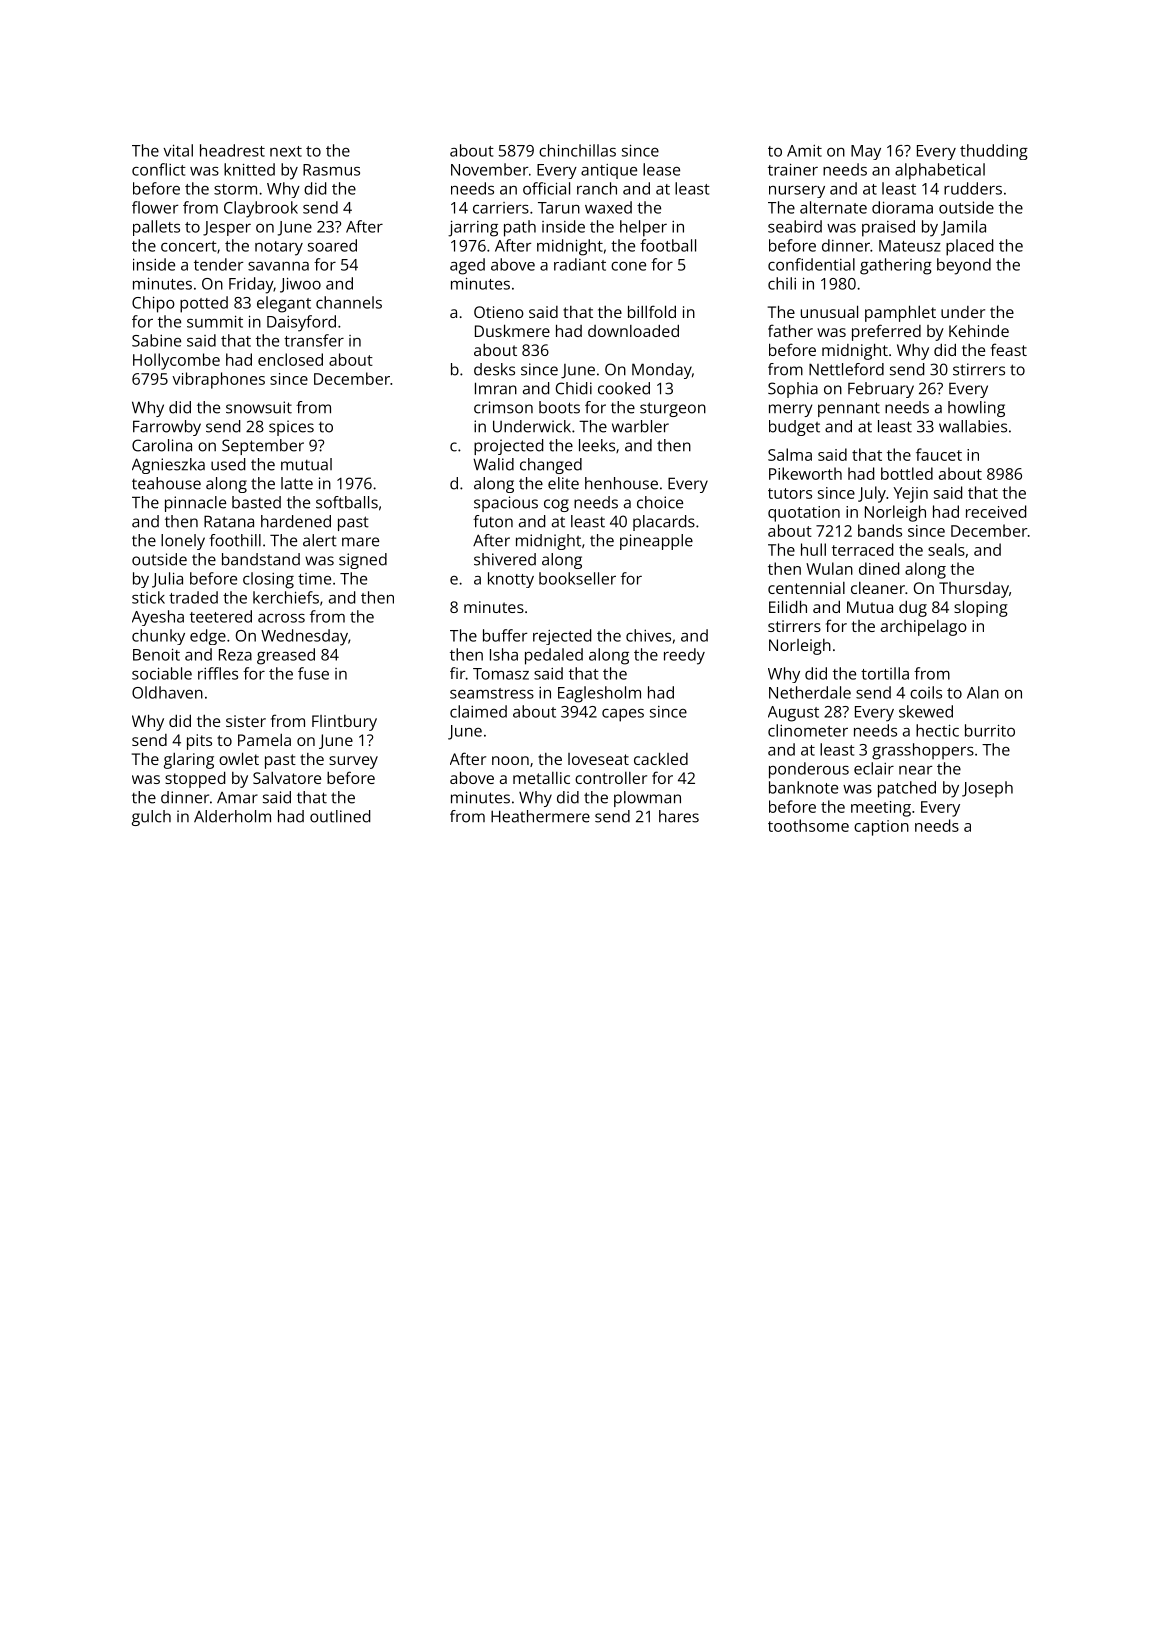  Describe the element at coordinates (151, 818) in the page. I see `gulch` at that location.
